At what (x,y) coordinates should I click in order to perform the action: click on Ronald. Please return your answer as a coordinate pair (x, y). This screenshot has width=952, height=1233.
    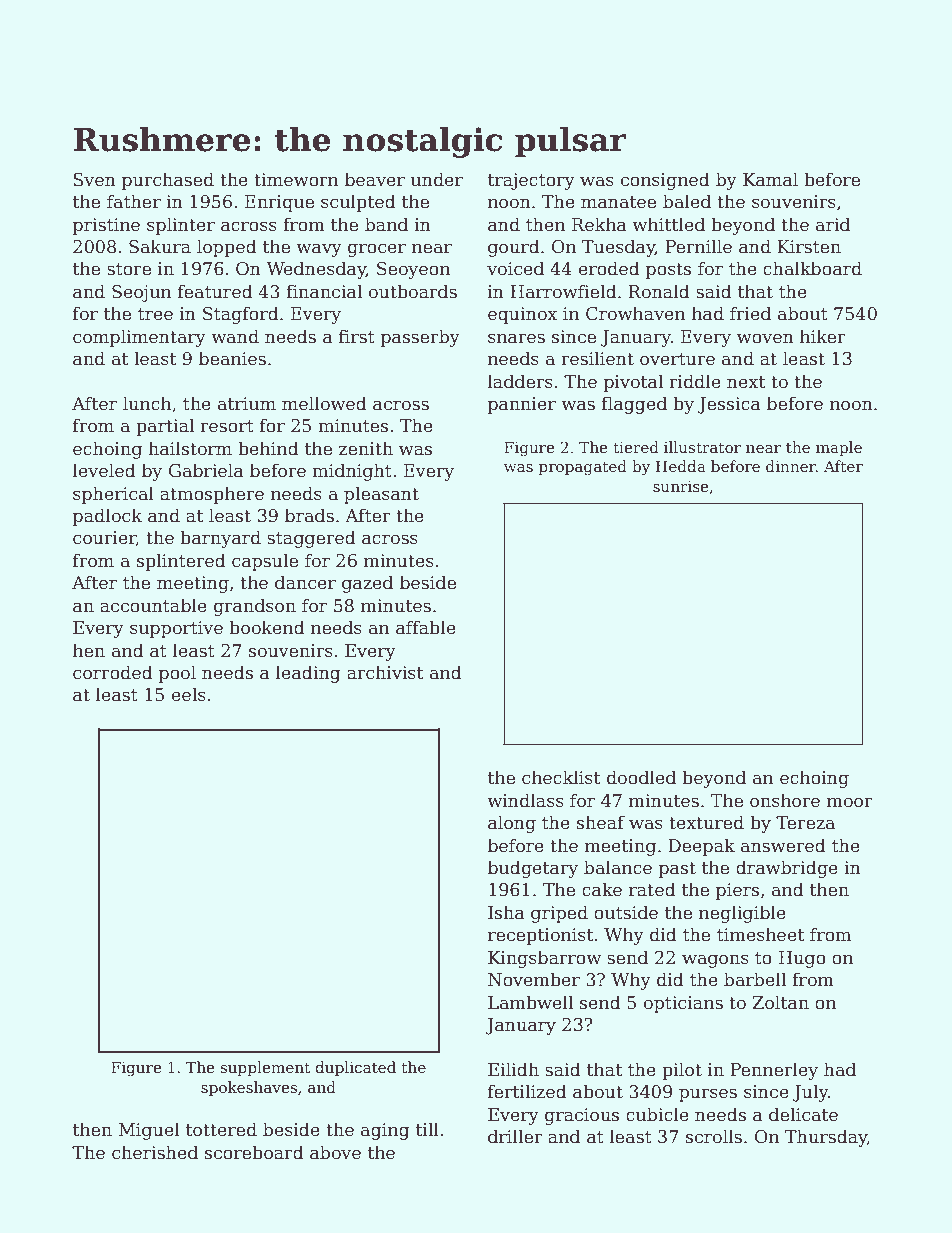
    Looking at the image, I should click on (659, 291).
